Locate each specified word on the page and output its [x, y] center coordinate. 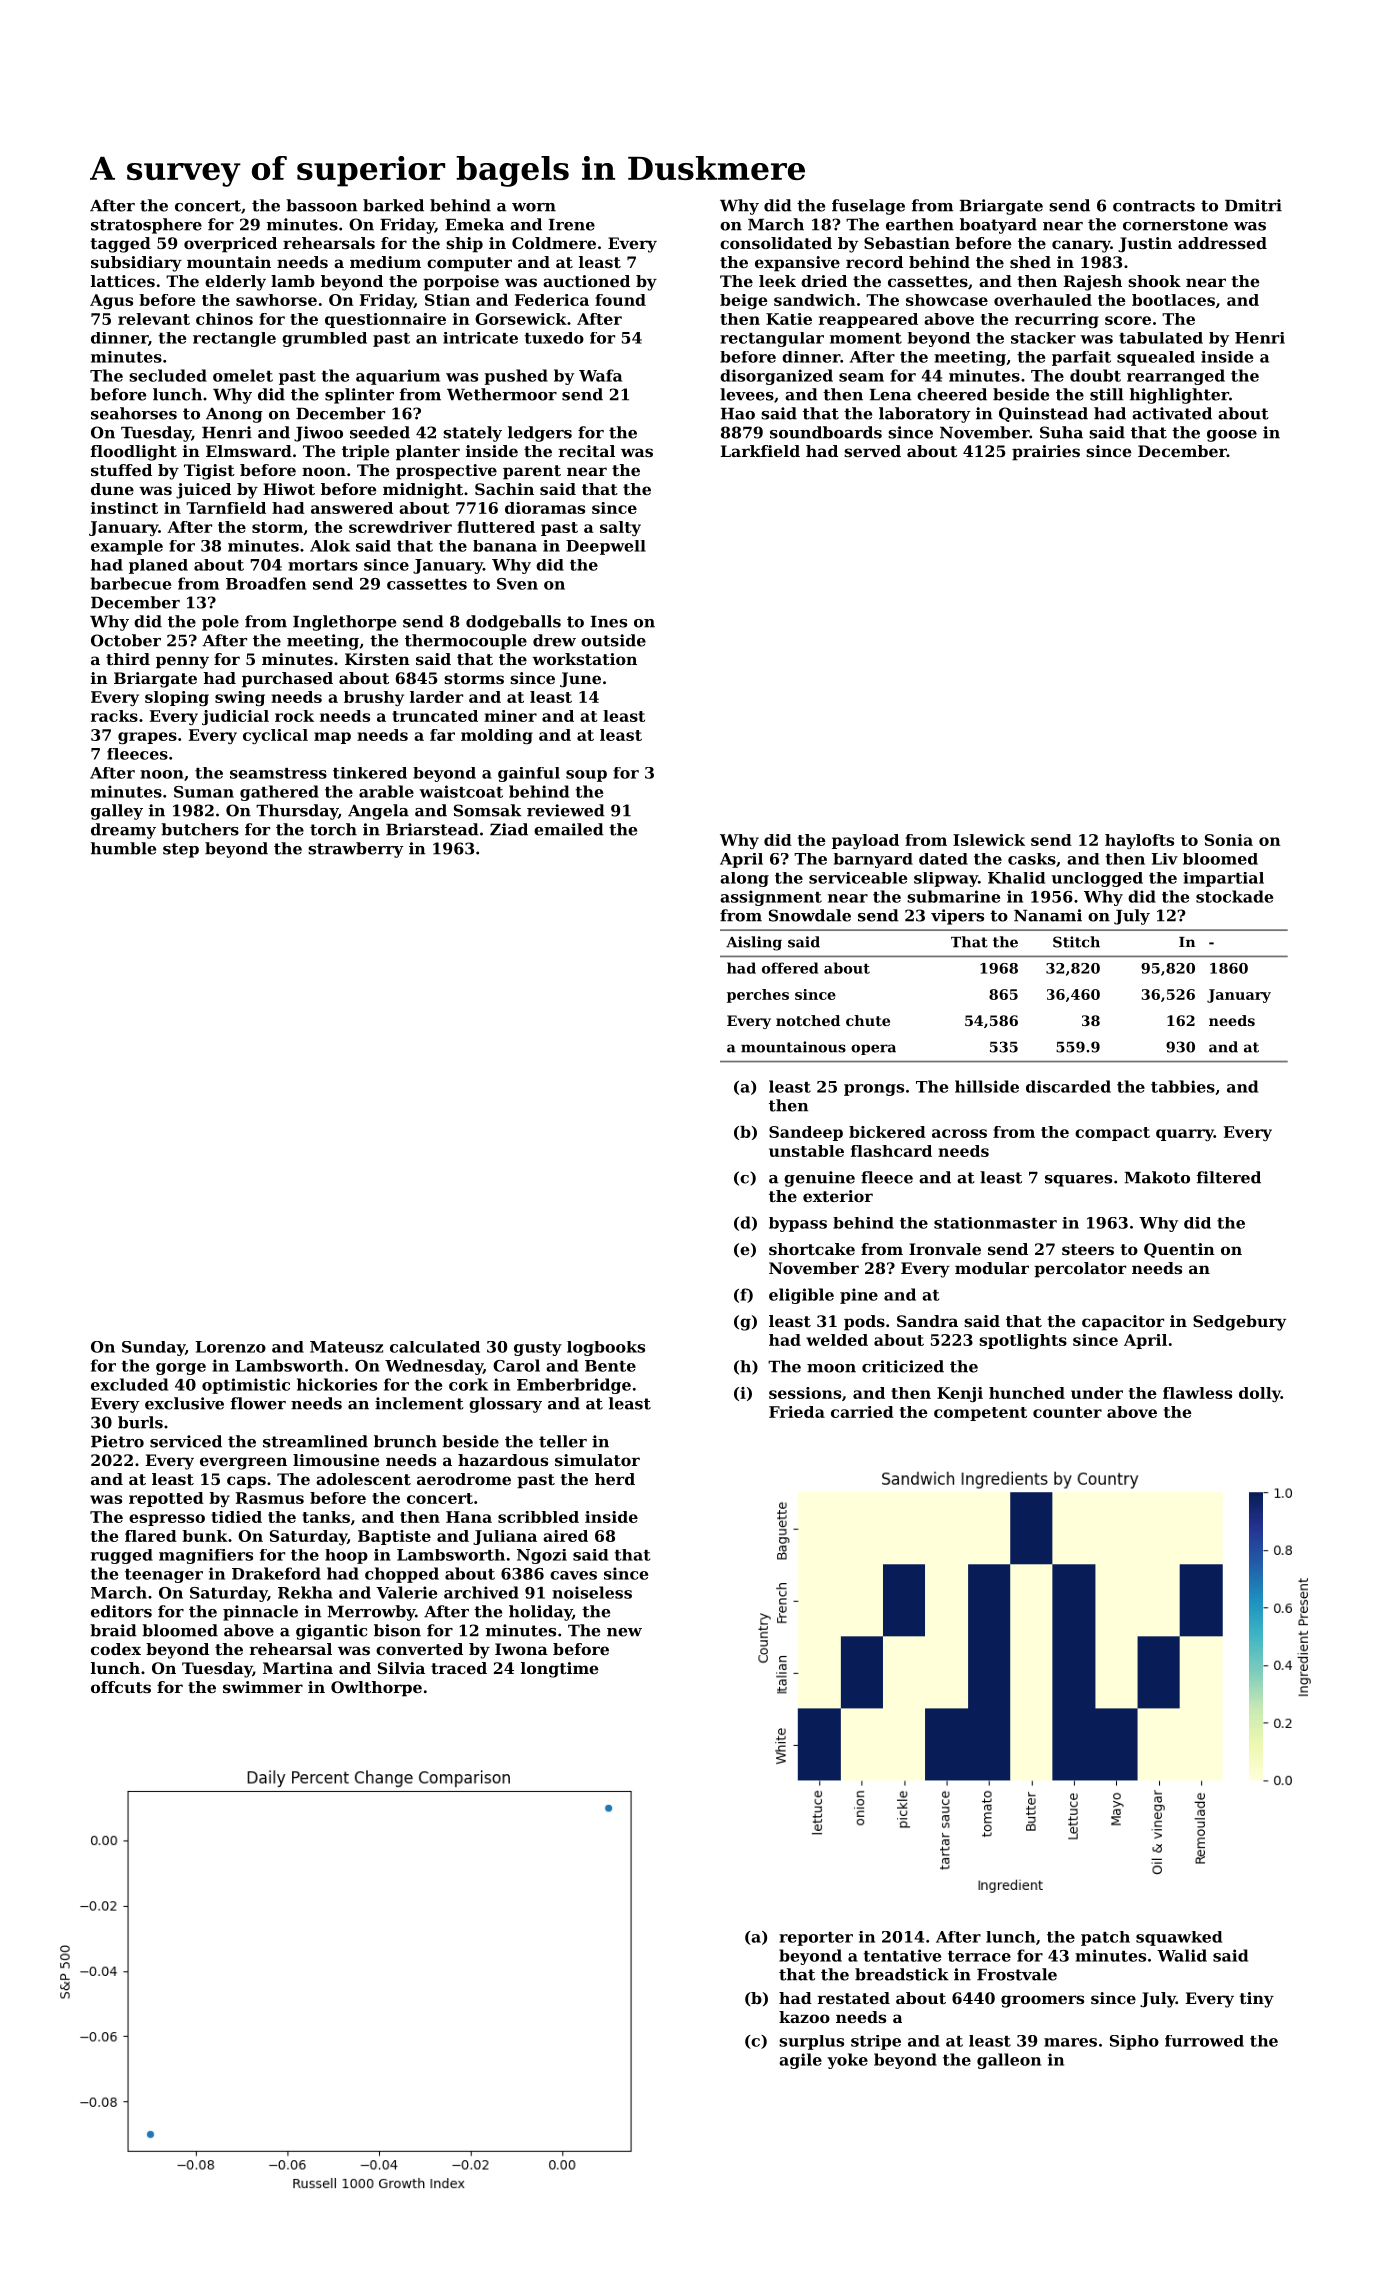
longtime [559, 1670]
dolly [1260, 1394]
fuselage [868, 207]
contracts [1154, 206]
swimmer [263, 1687]
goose [1232, 436]
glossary [505, 1405]
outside [613, 640]
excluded [129, 1384]
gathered [279, 793]
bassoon [321, 205]
